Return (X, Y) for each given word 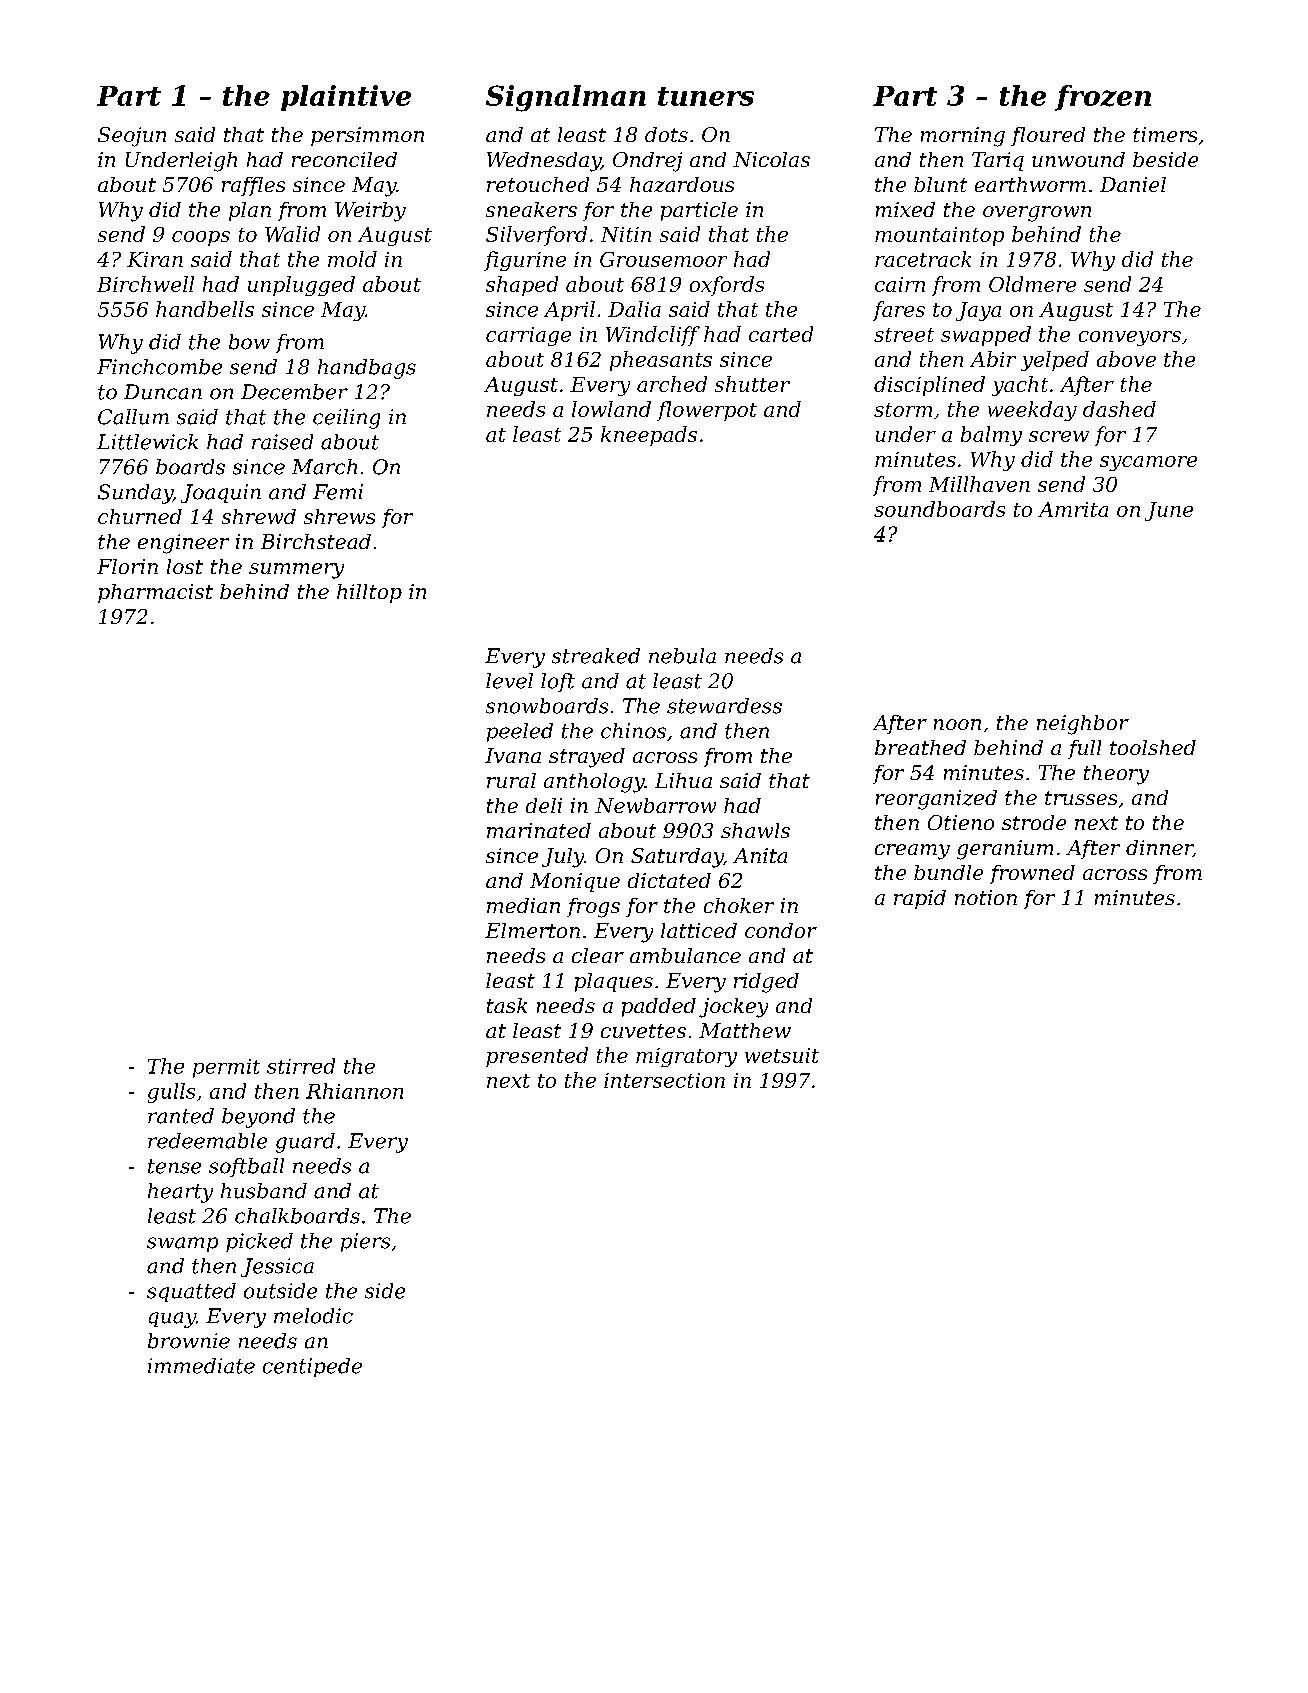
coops (201, 238)
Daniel (1133, 184)
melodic (313, 1316)
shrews (339, 516)
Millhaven (979, 484)
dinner (1159, 848)
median (523, 905)
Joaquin (221, 493)
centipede (312, 1367)
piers (365, 1242)
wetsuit (782, 1055)
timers (1165, 134)
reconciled (344, 159)
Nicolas (771, 159)
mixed (905, 209)
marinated (539, 830)
